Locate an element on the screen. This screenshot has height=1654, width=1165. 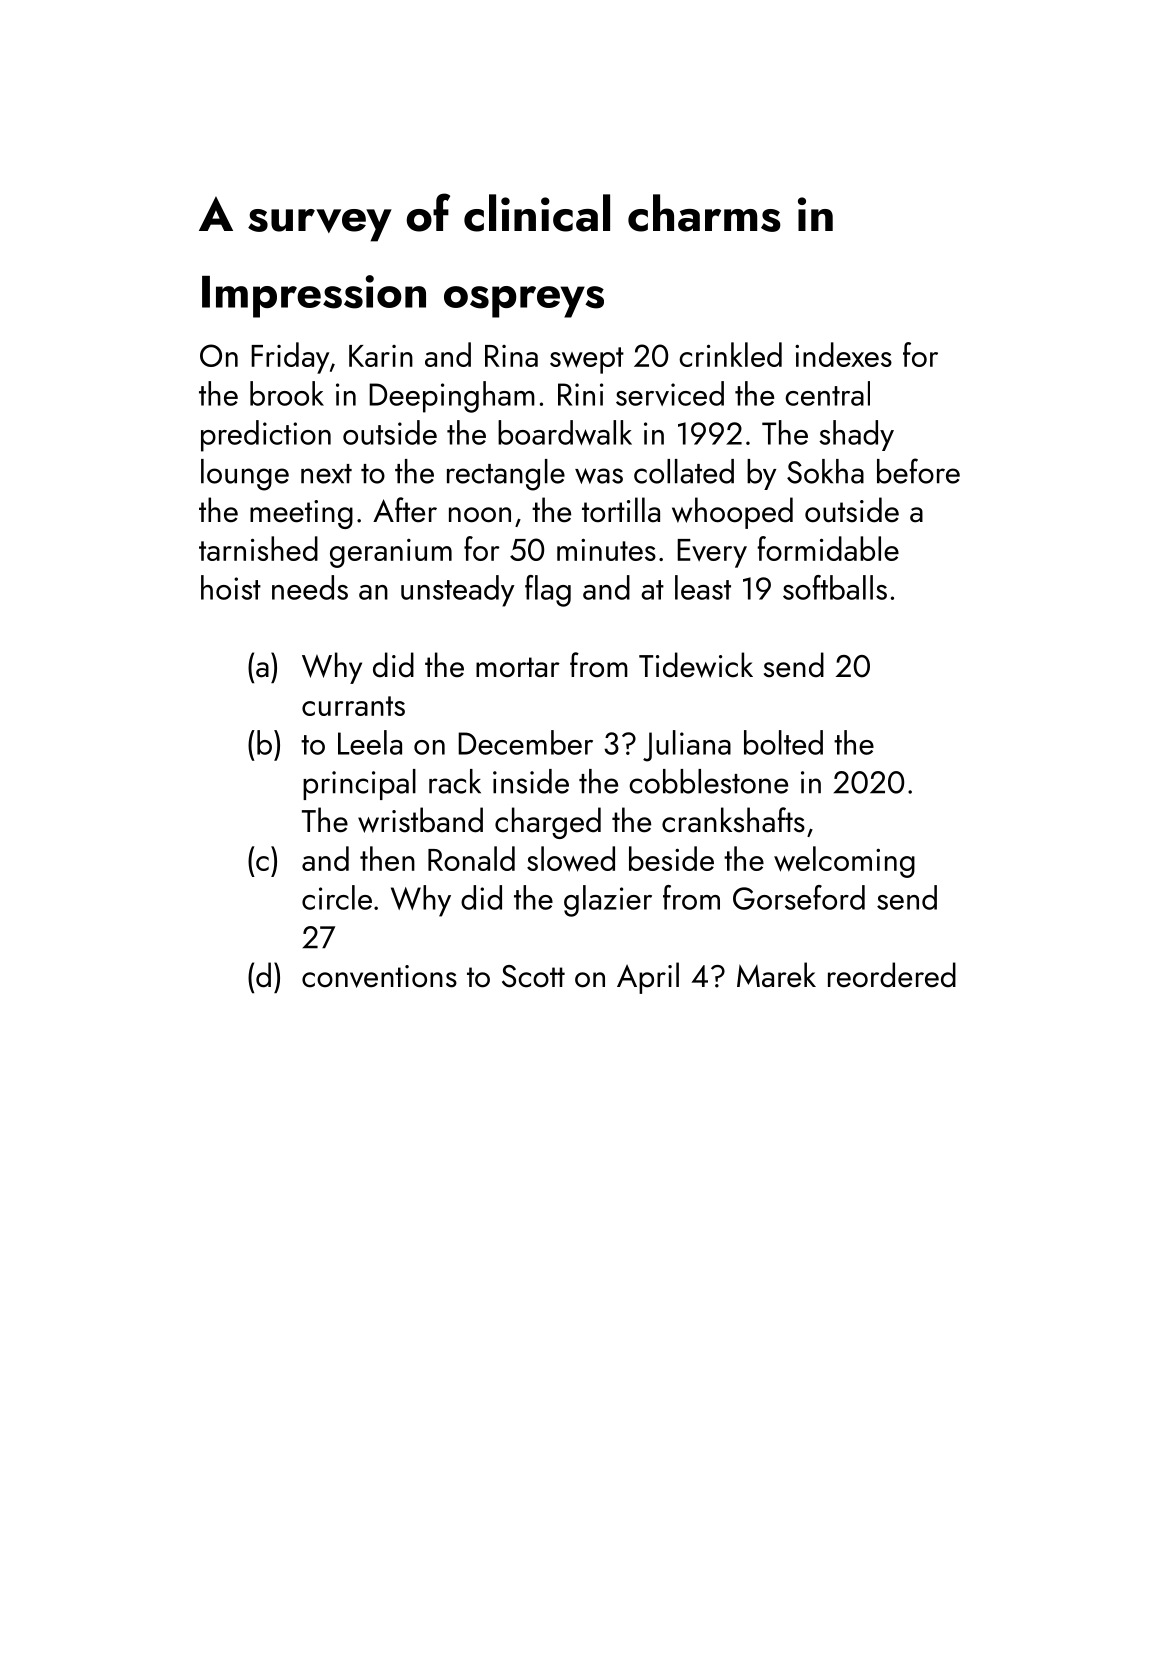
Ronald is located at coordinates (471, 858).
